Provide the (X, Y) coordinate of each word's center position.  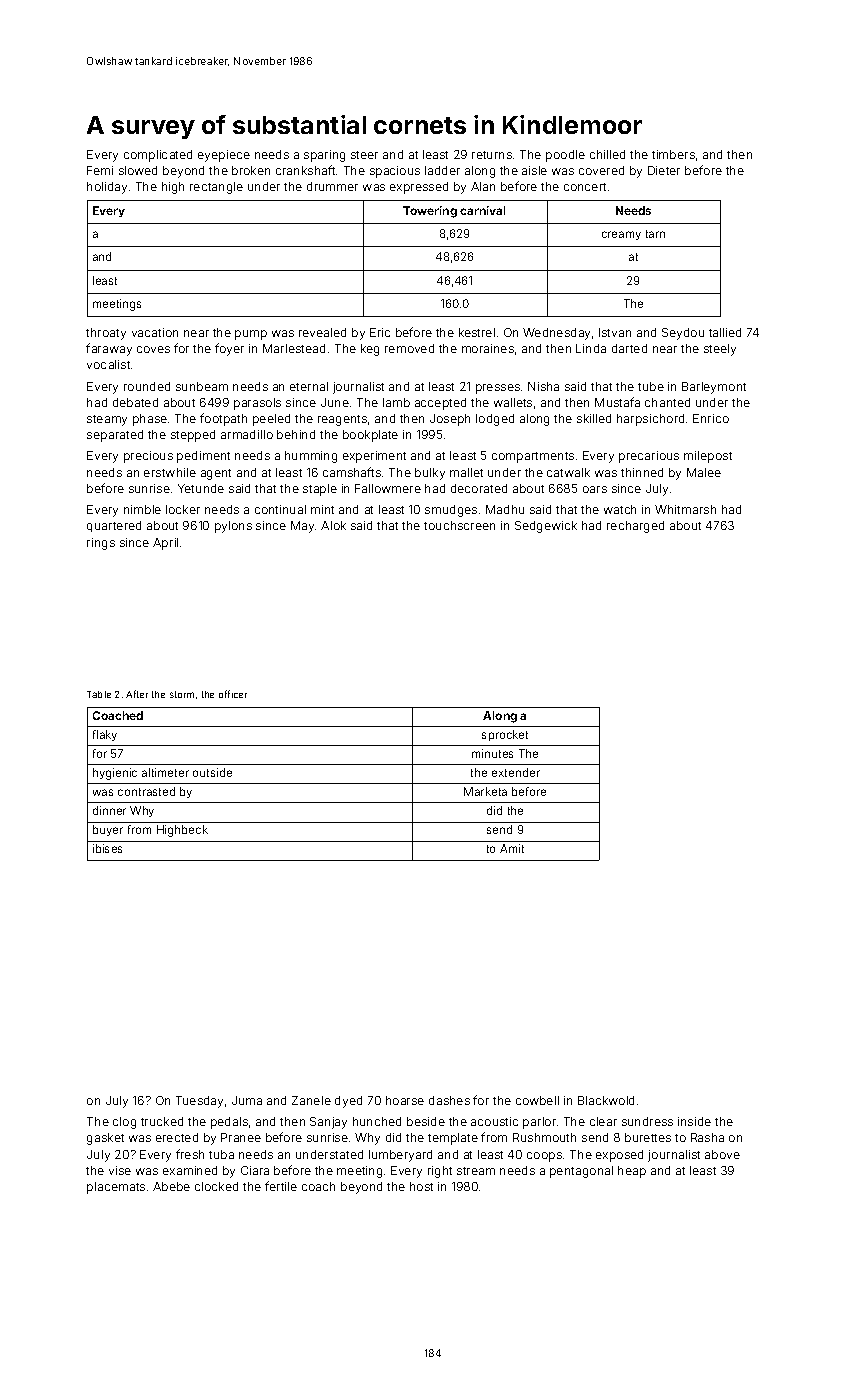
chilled (607, 154)
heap (632, 1172)
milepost (708, 457)
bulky (430, 474)
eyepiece (224, 156)
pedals (229, 1123)
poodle (565, 156)
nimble (142, 509)
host (421, 1186)
